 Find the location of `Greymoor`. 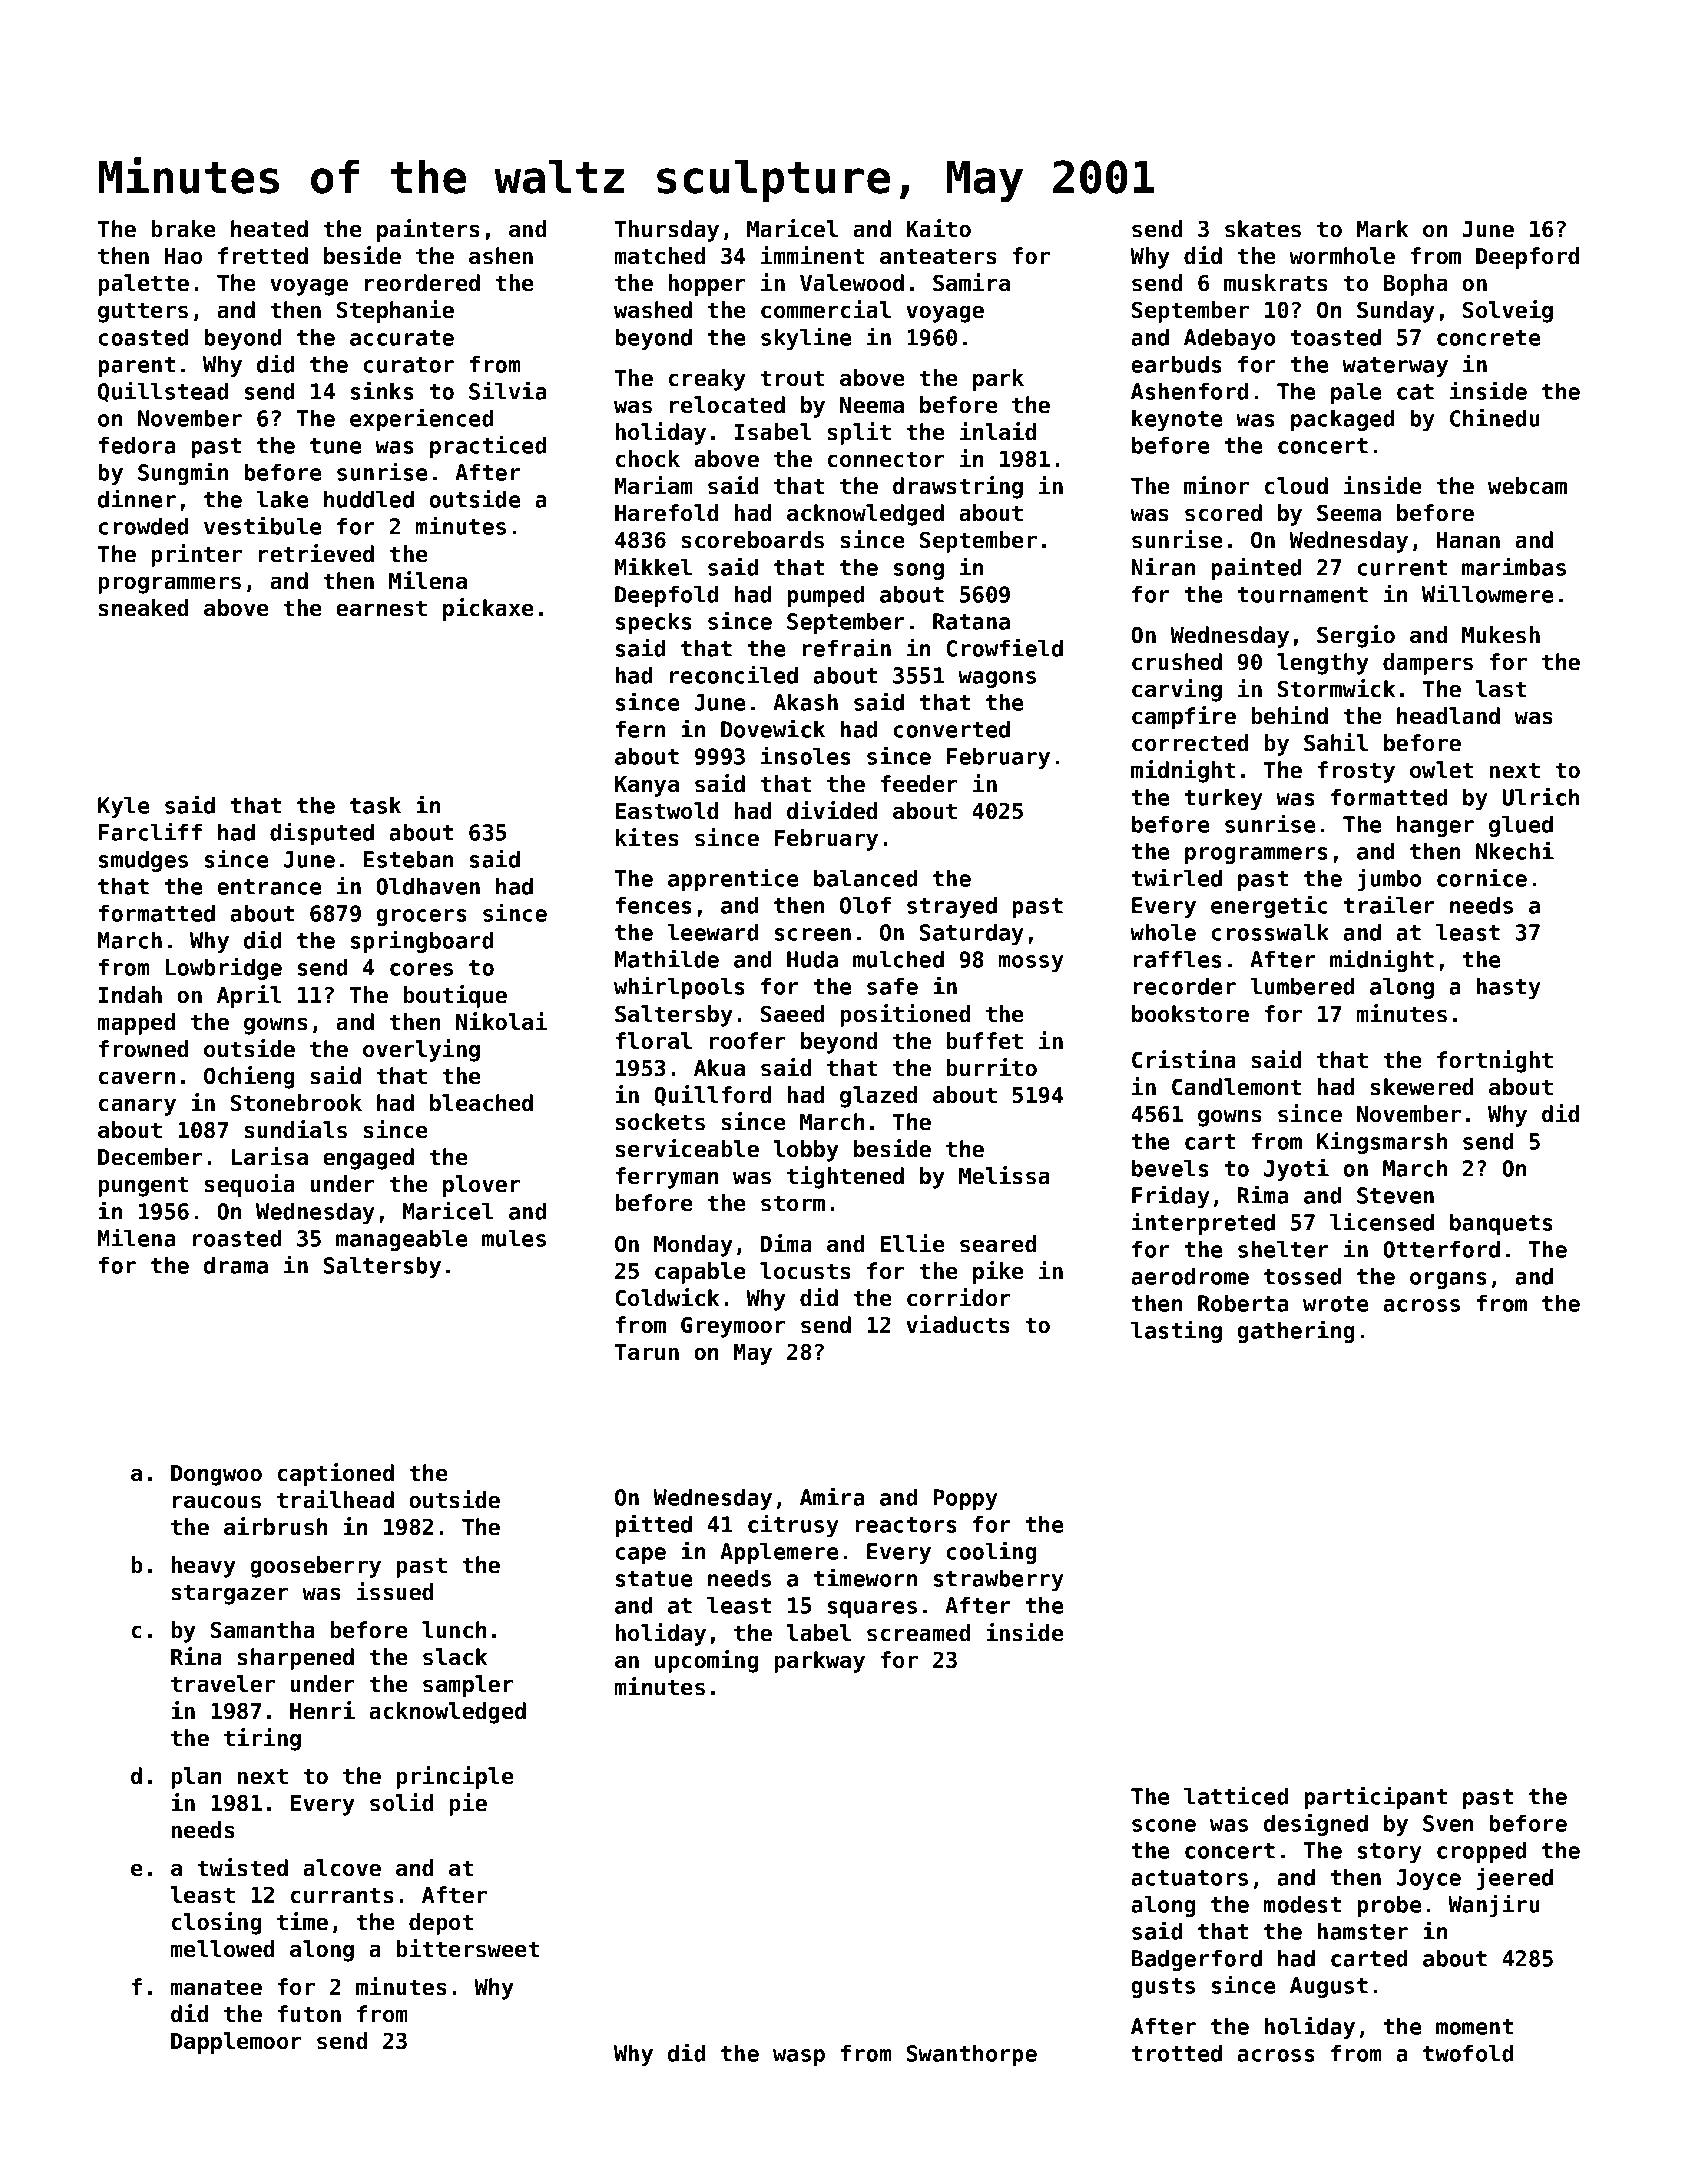

Greymoor is located at coordinates (733, 1327).
